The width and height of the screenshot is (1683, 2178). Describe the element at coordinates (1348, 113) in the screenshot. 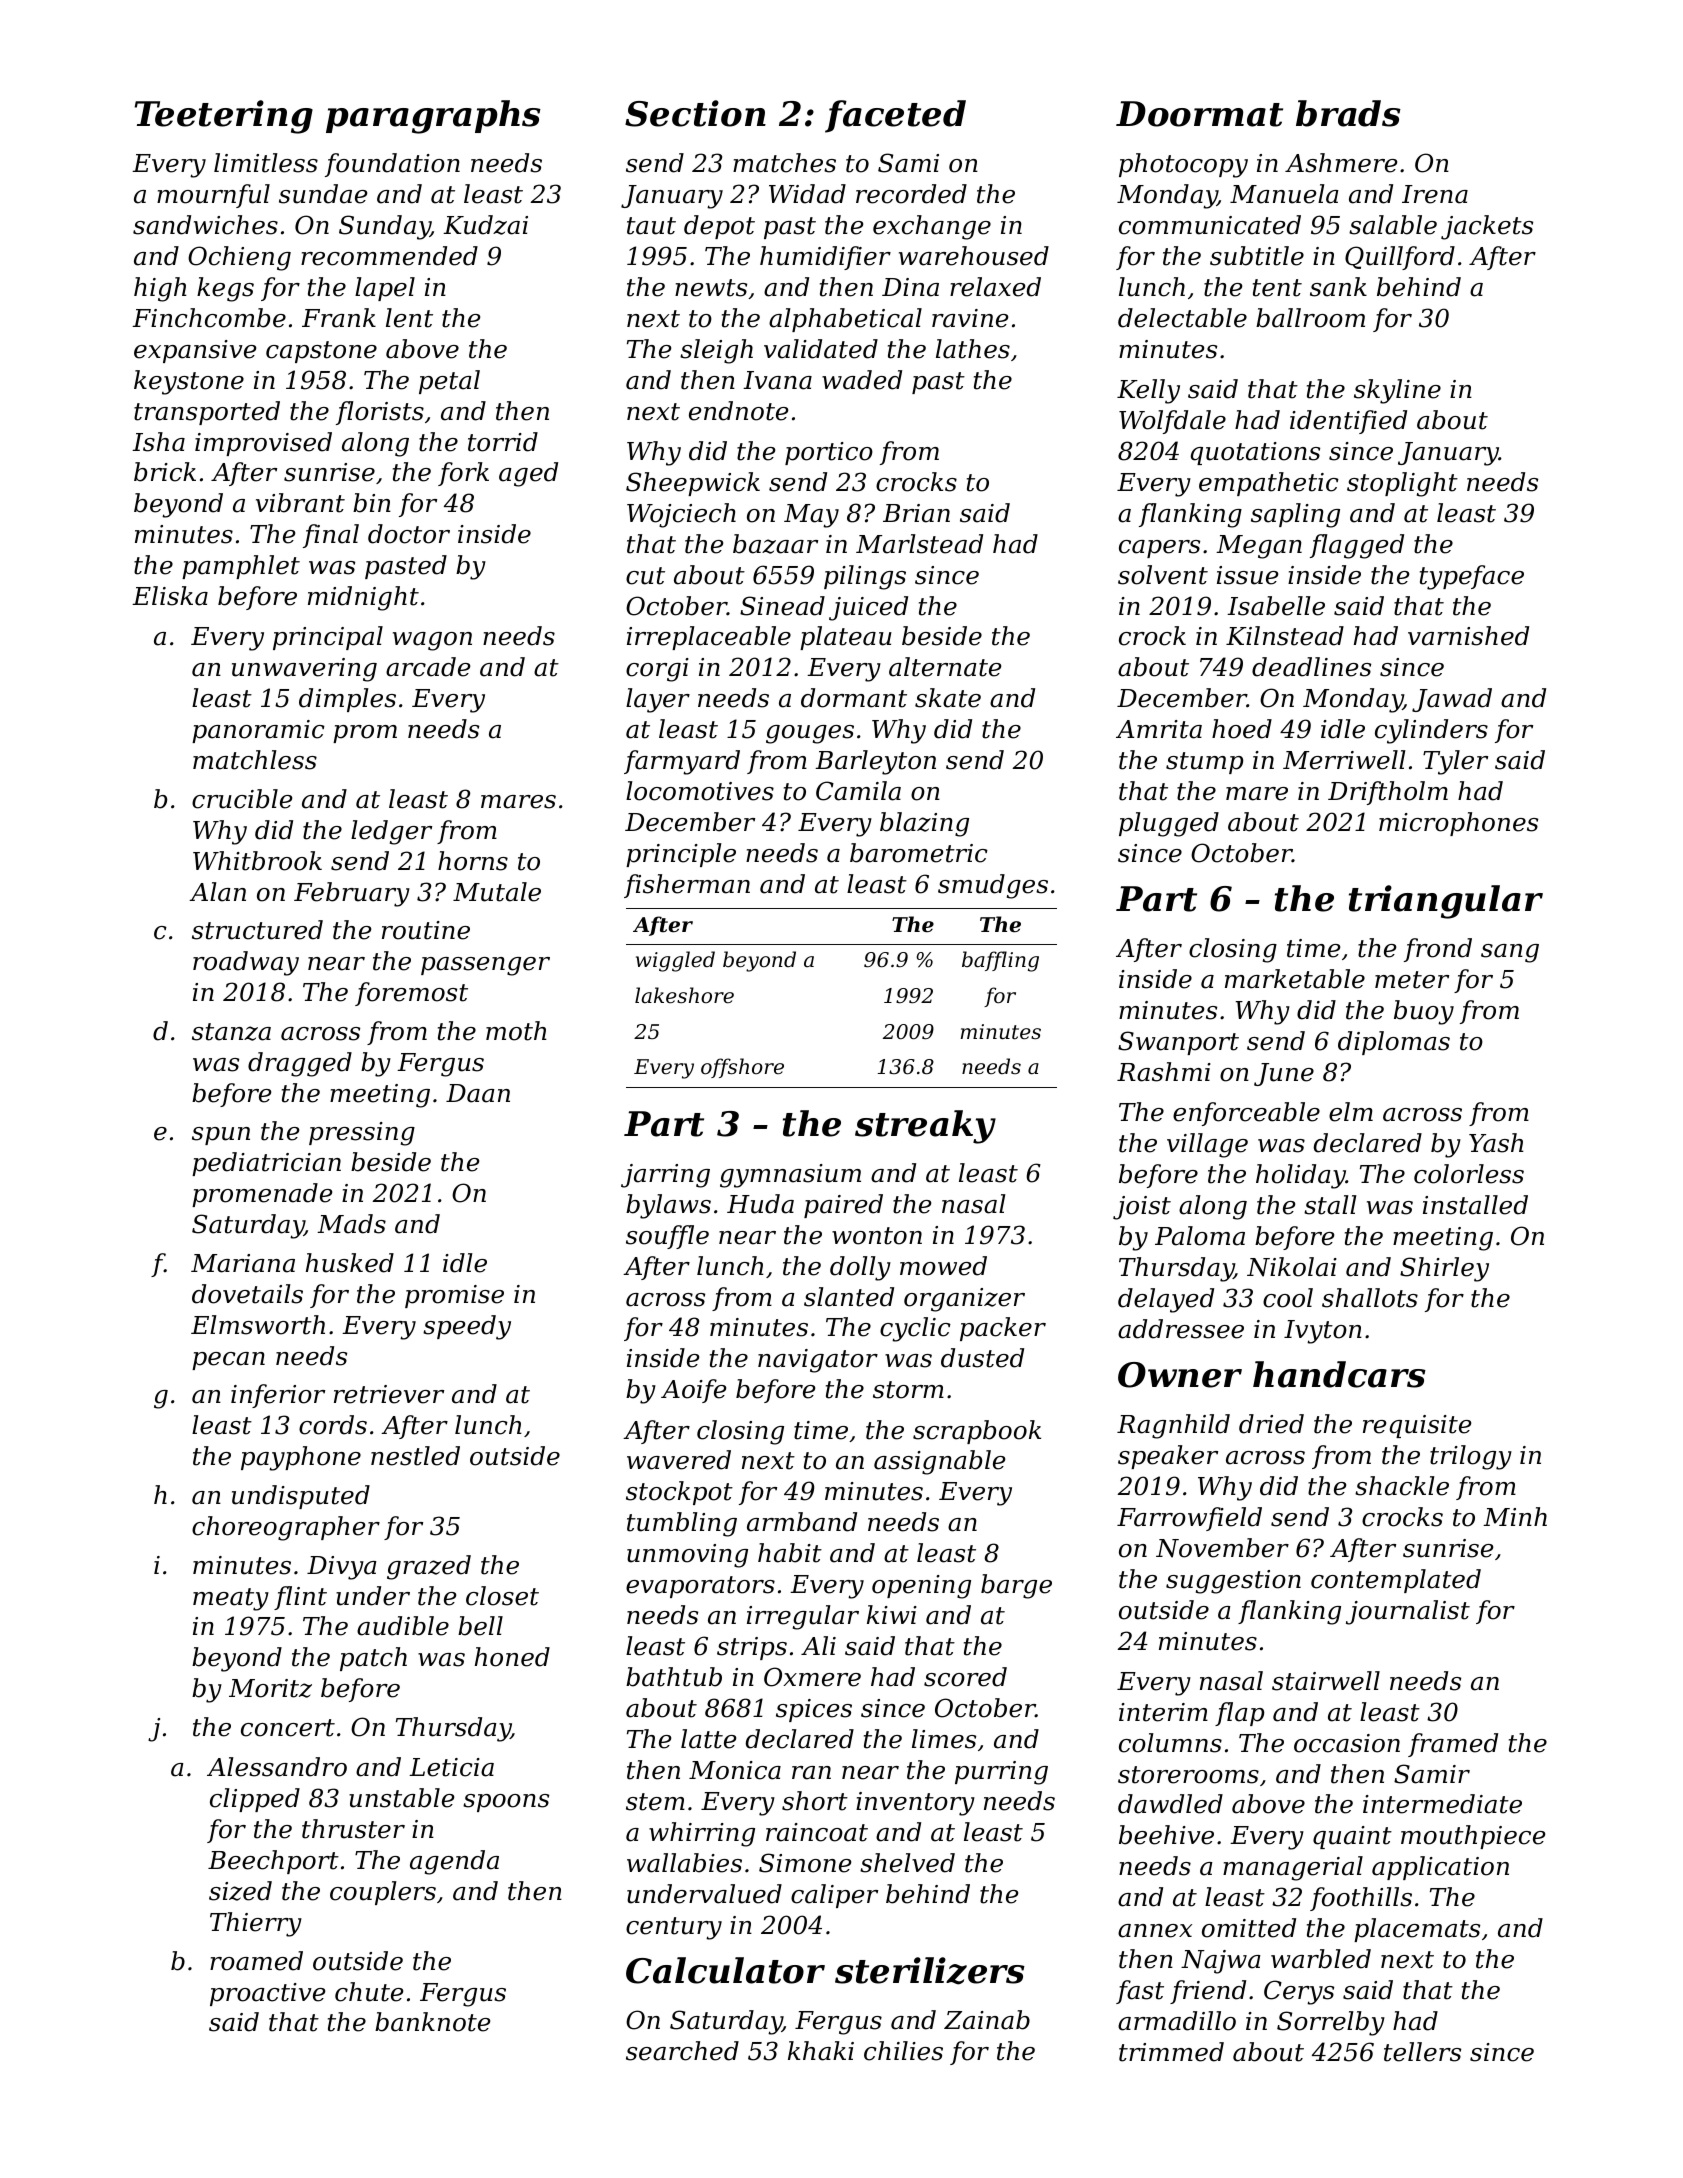

I see `brads` at that location.
